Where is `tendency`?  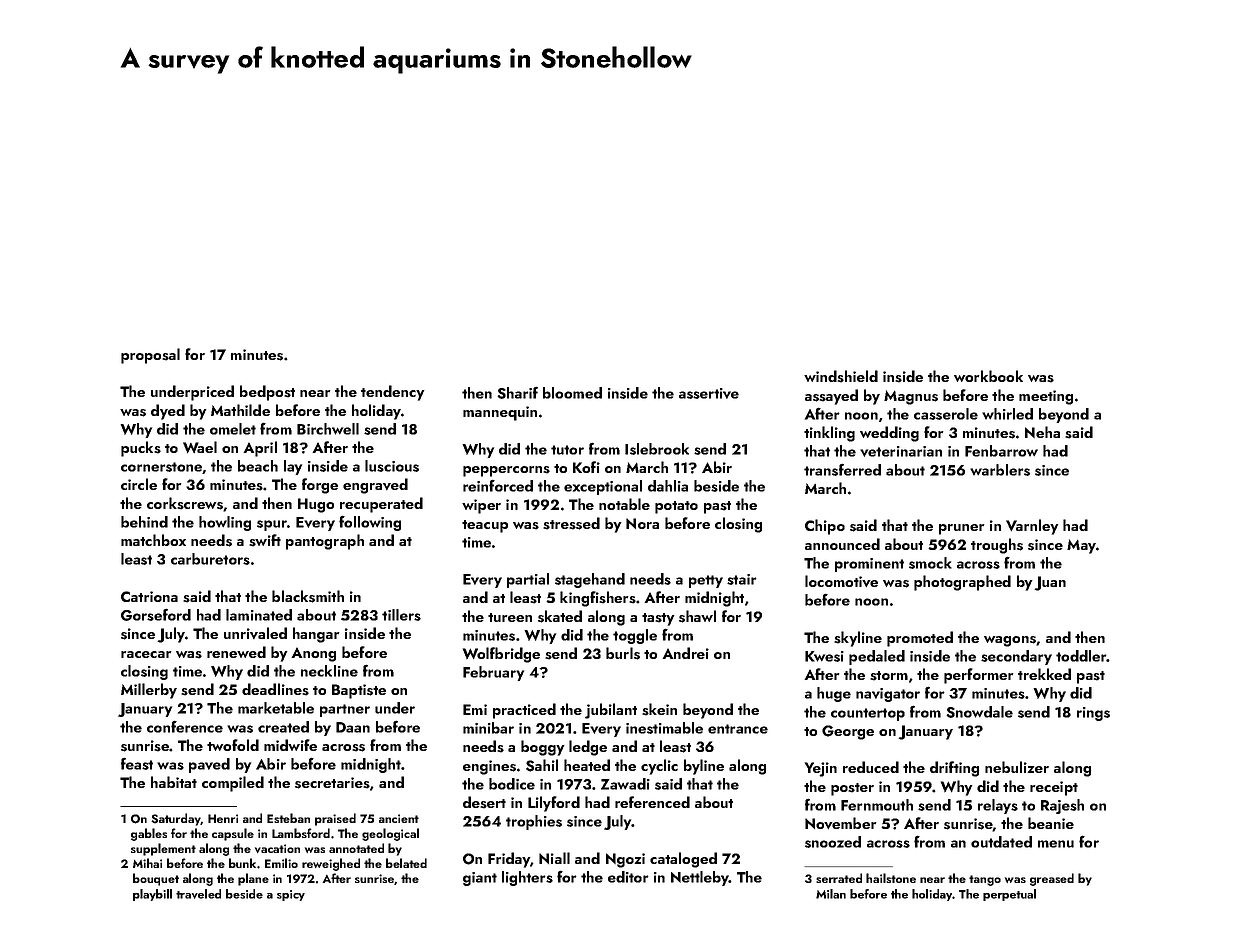
tendency is located at coordinates (393, 393).
